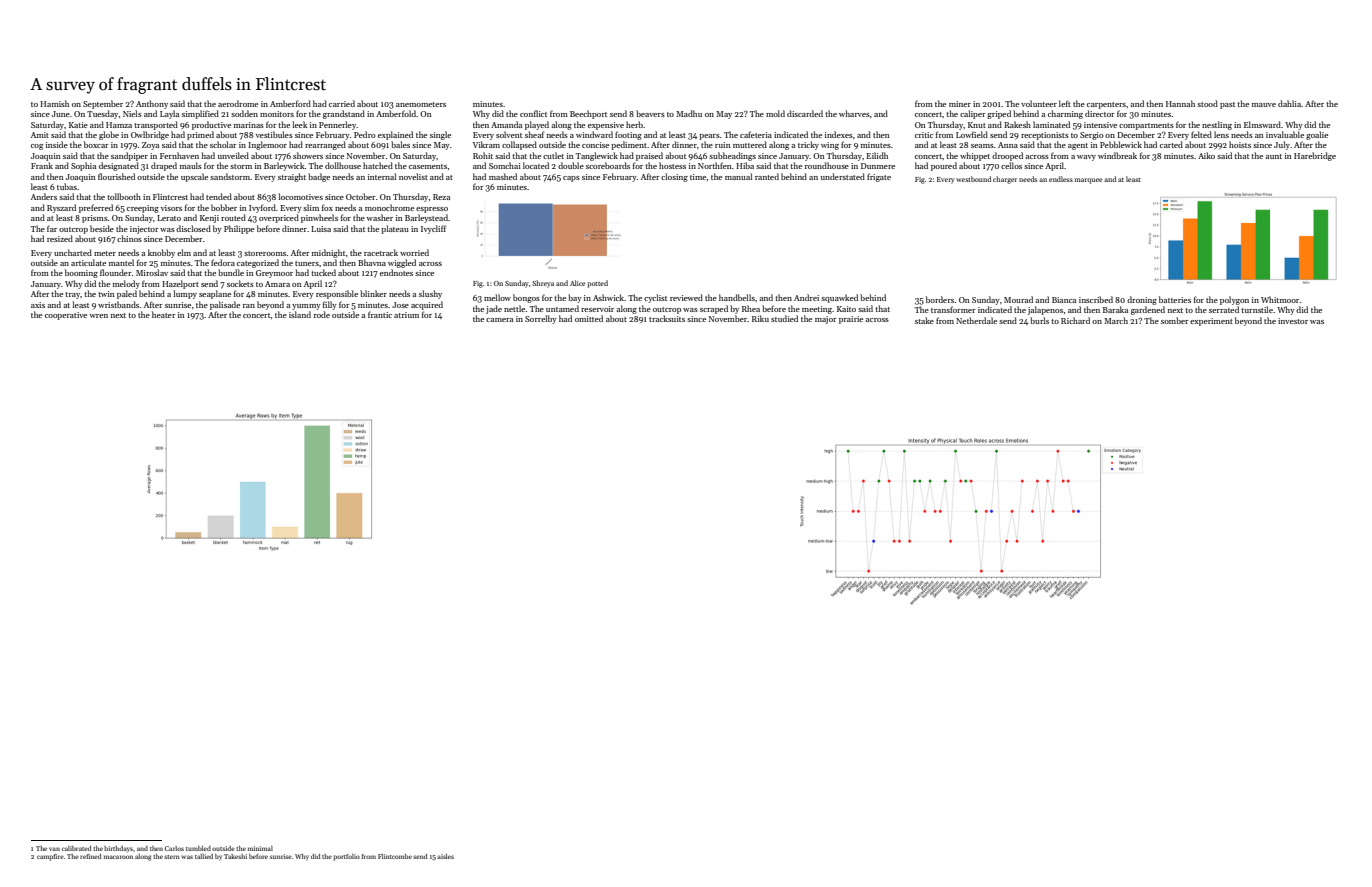  I want to click on Flintcombe, so click(395, 856).
